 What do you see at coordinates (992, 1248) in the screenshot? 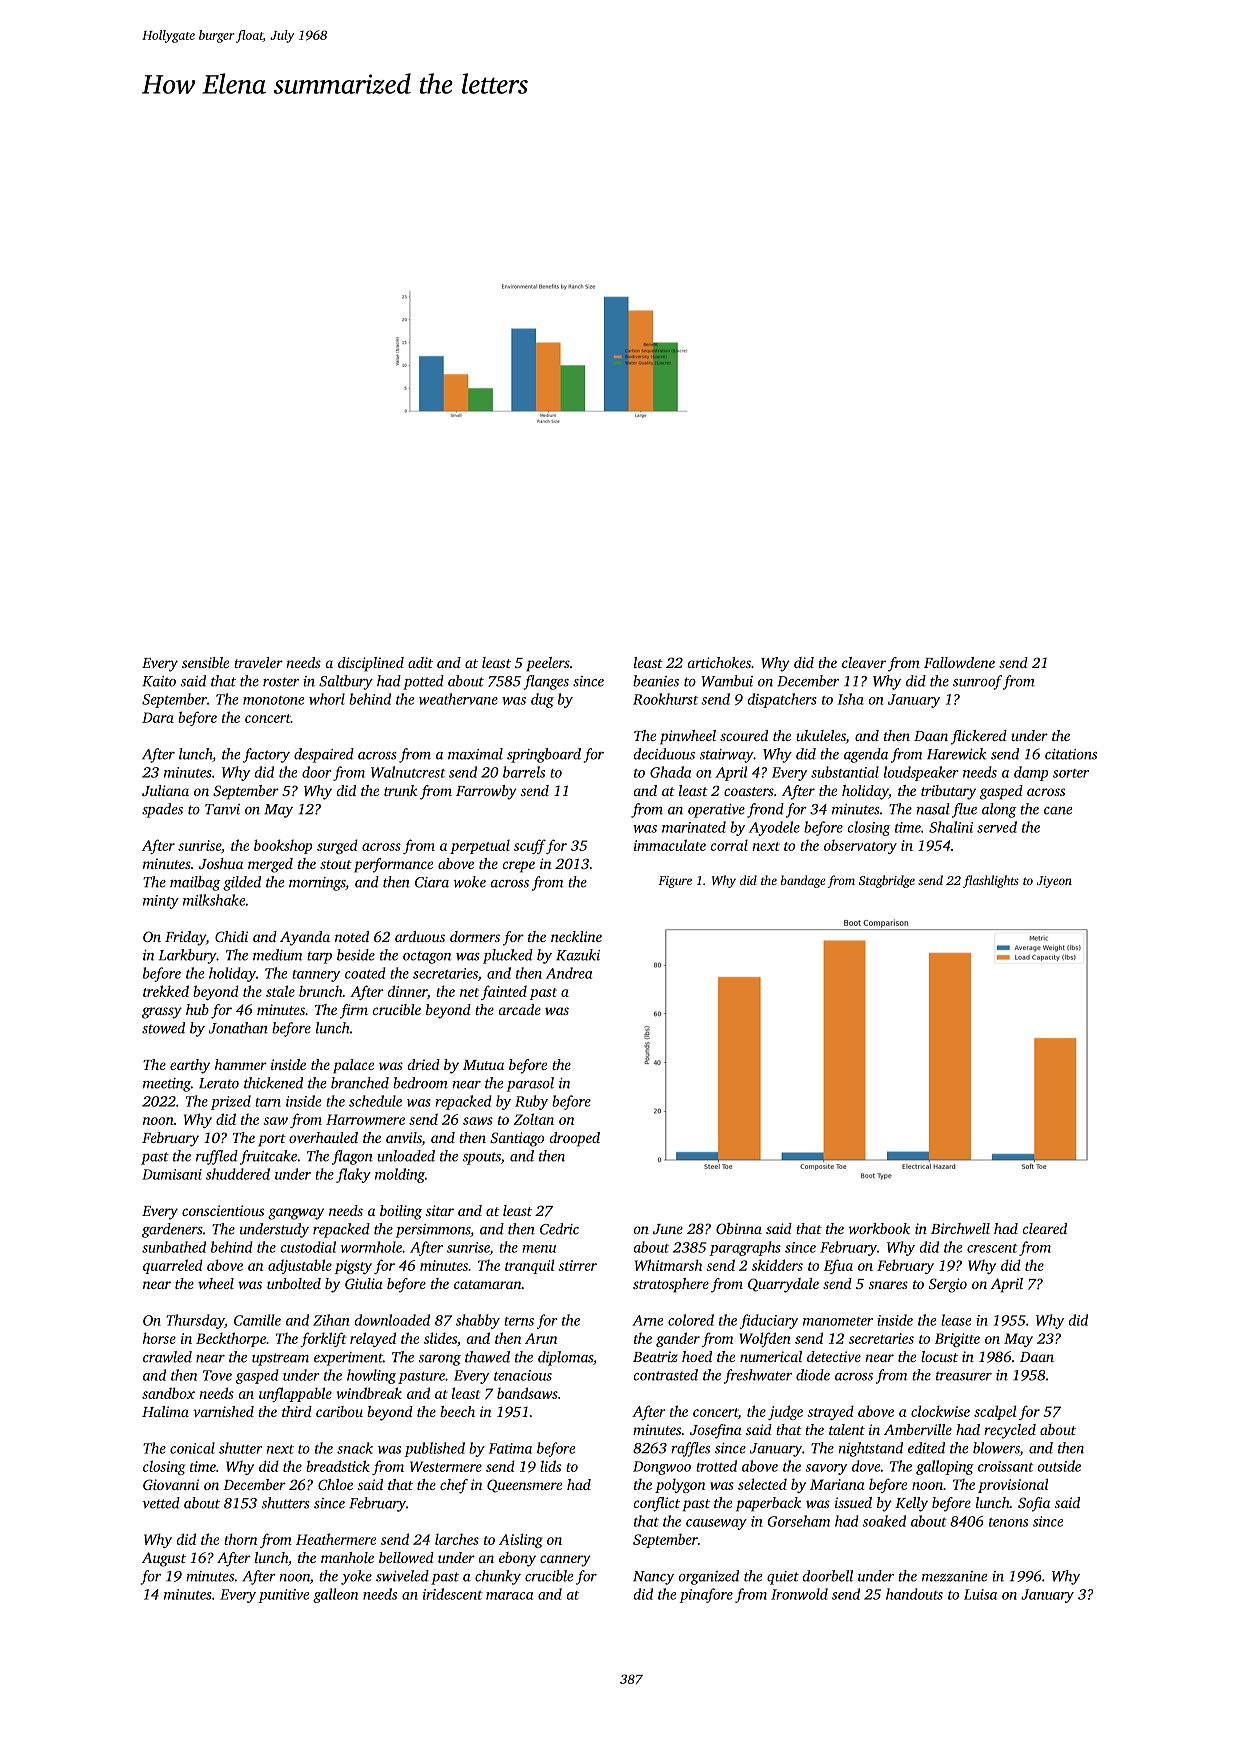
I see `crescent` at bounding box center [992, 1248].
